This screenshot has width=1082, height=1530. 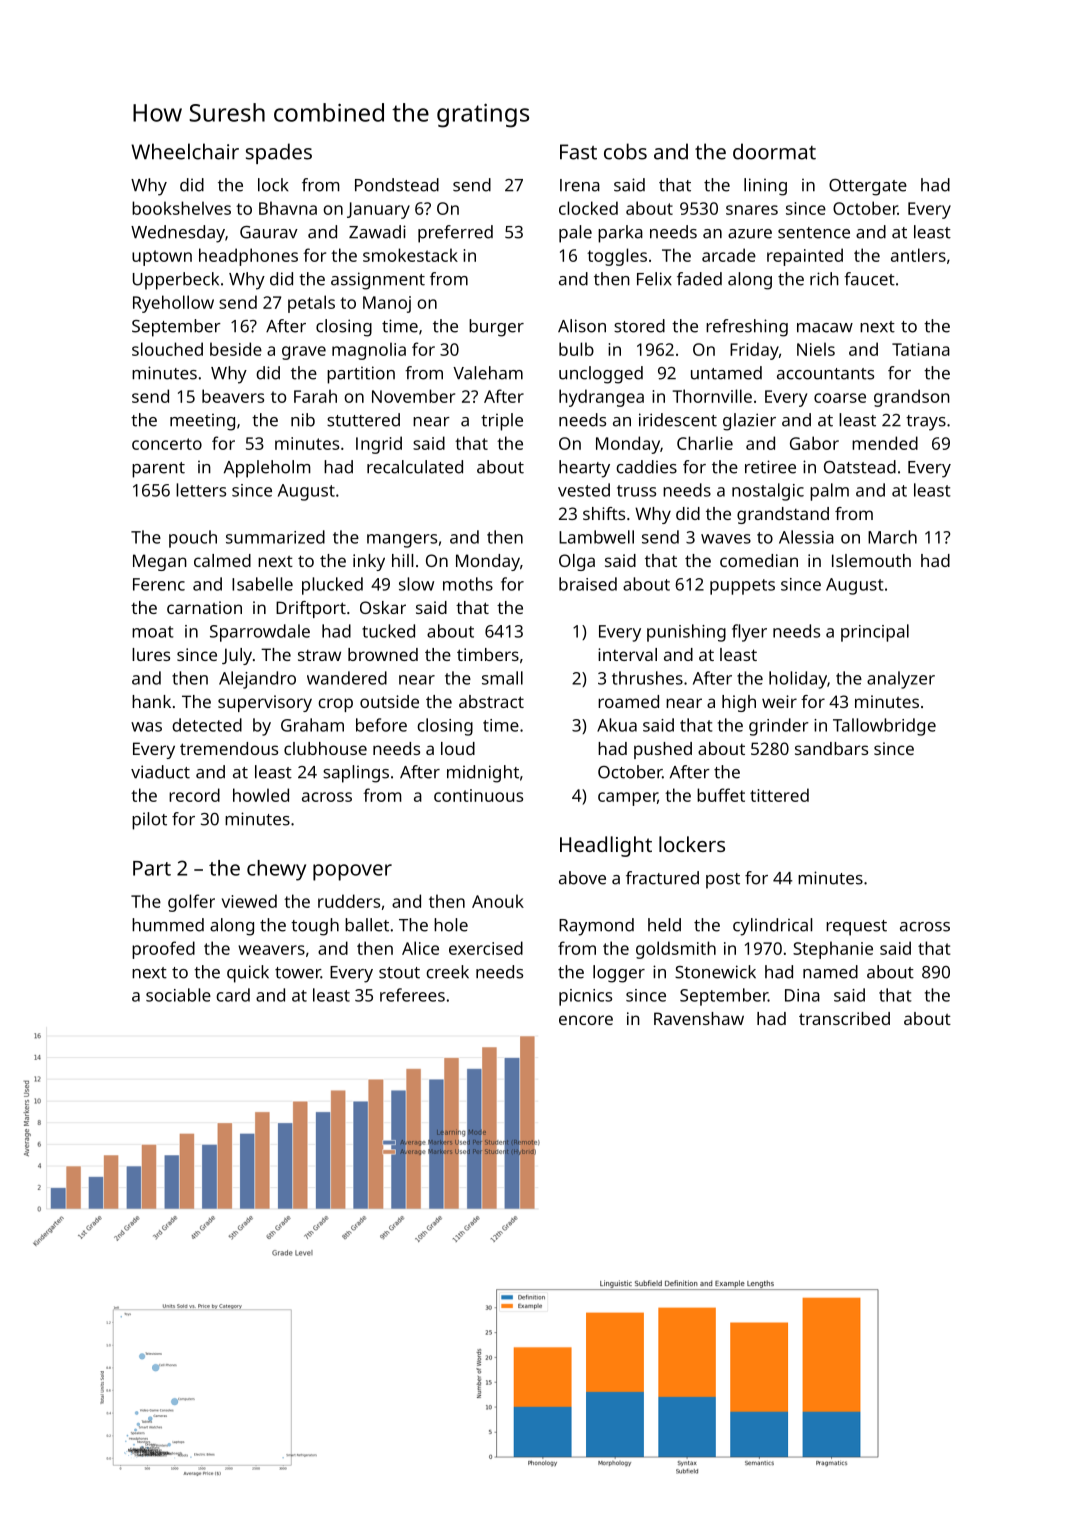 I want to click on Anouk, so click(x=498, y=901).
